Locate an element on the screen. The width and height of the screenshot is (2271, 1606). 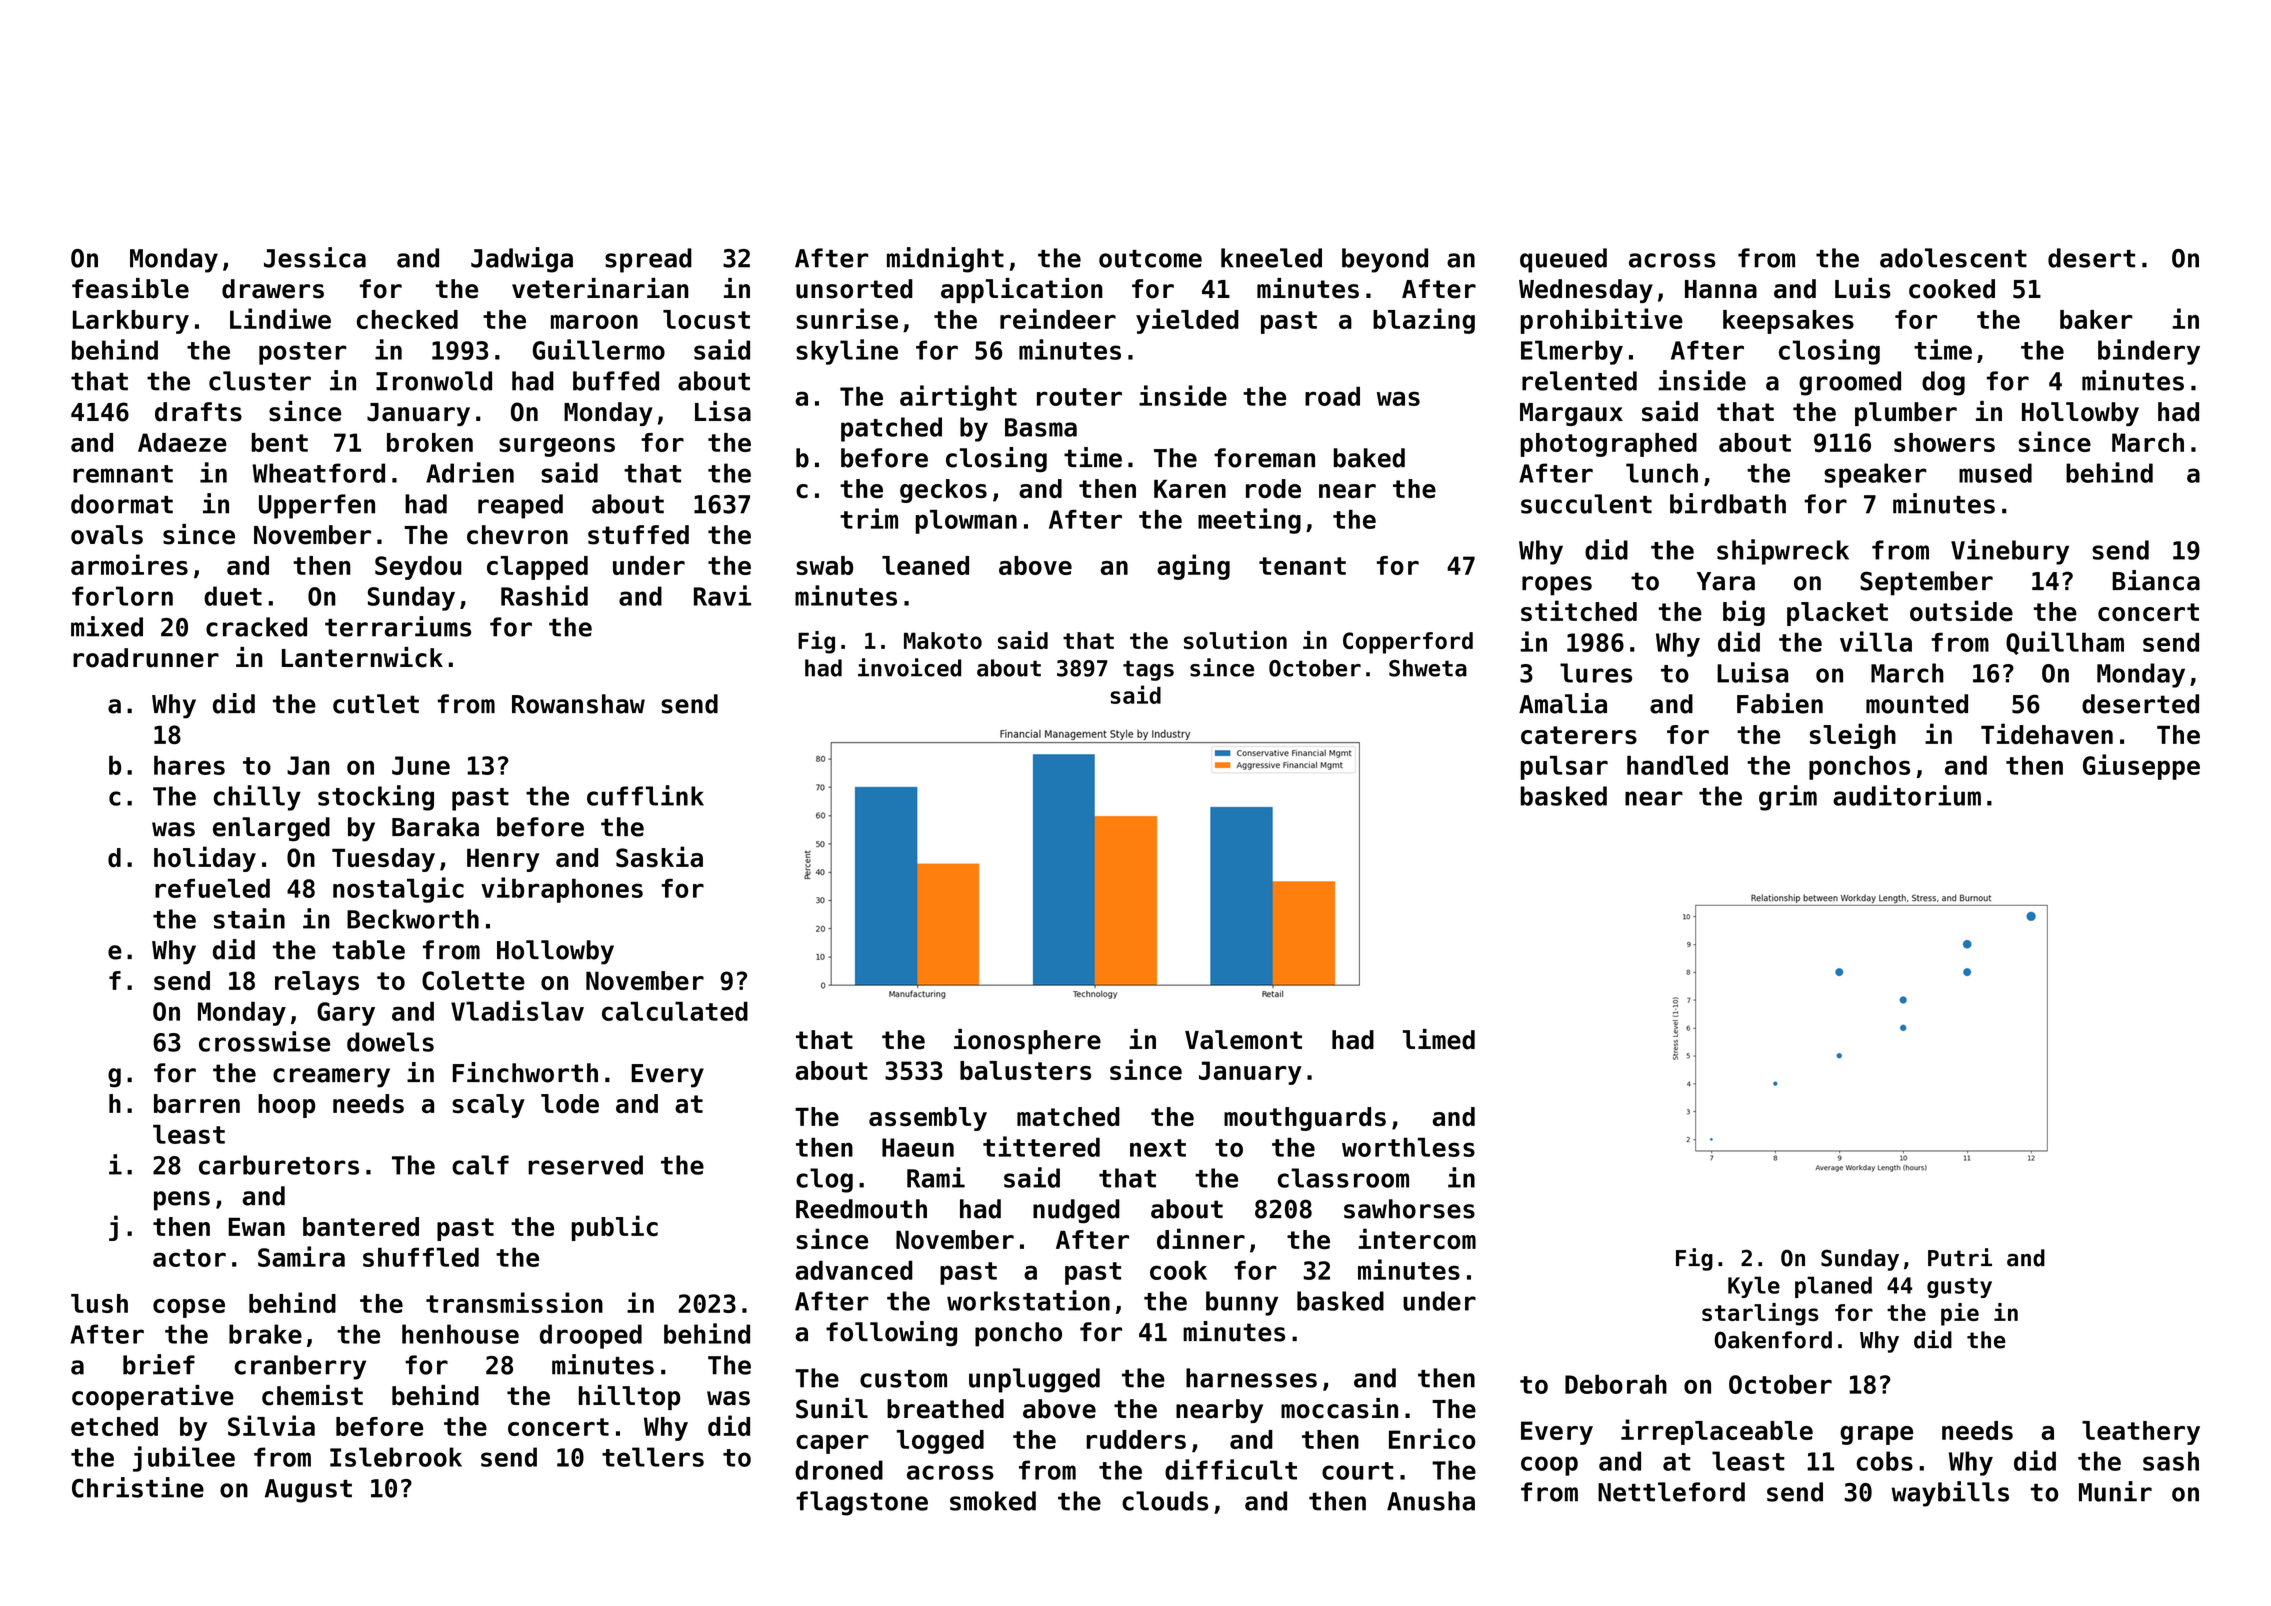
midnight is located at coordinates (945, 260).
